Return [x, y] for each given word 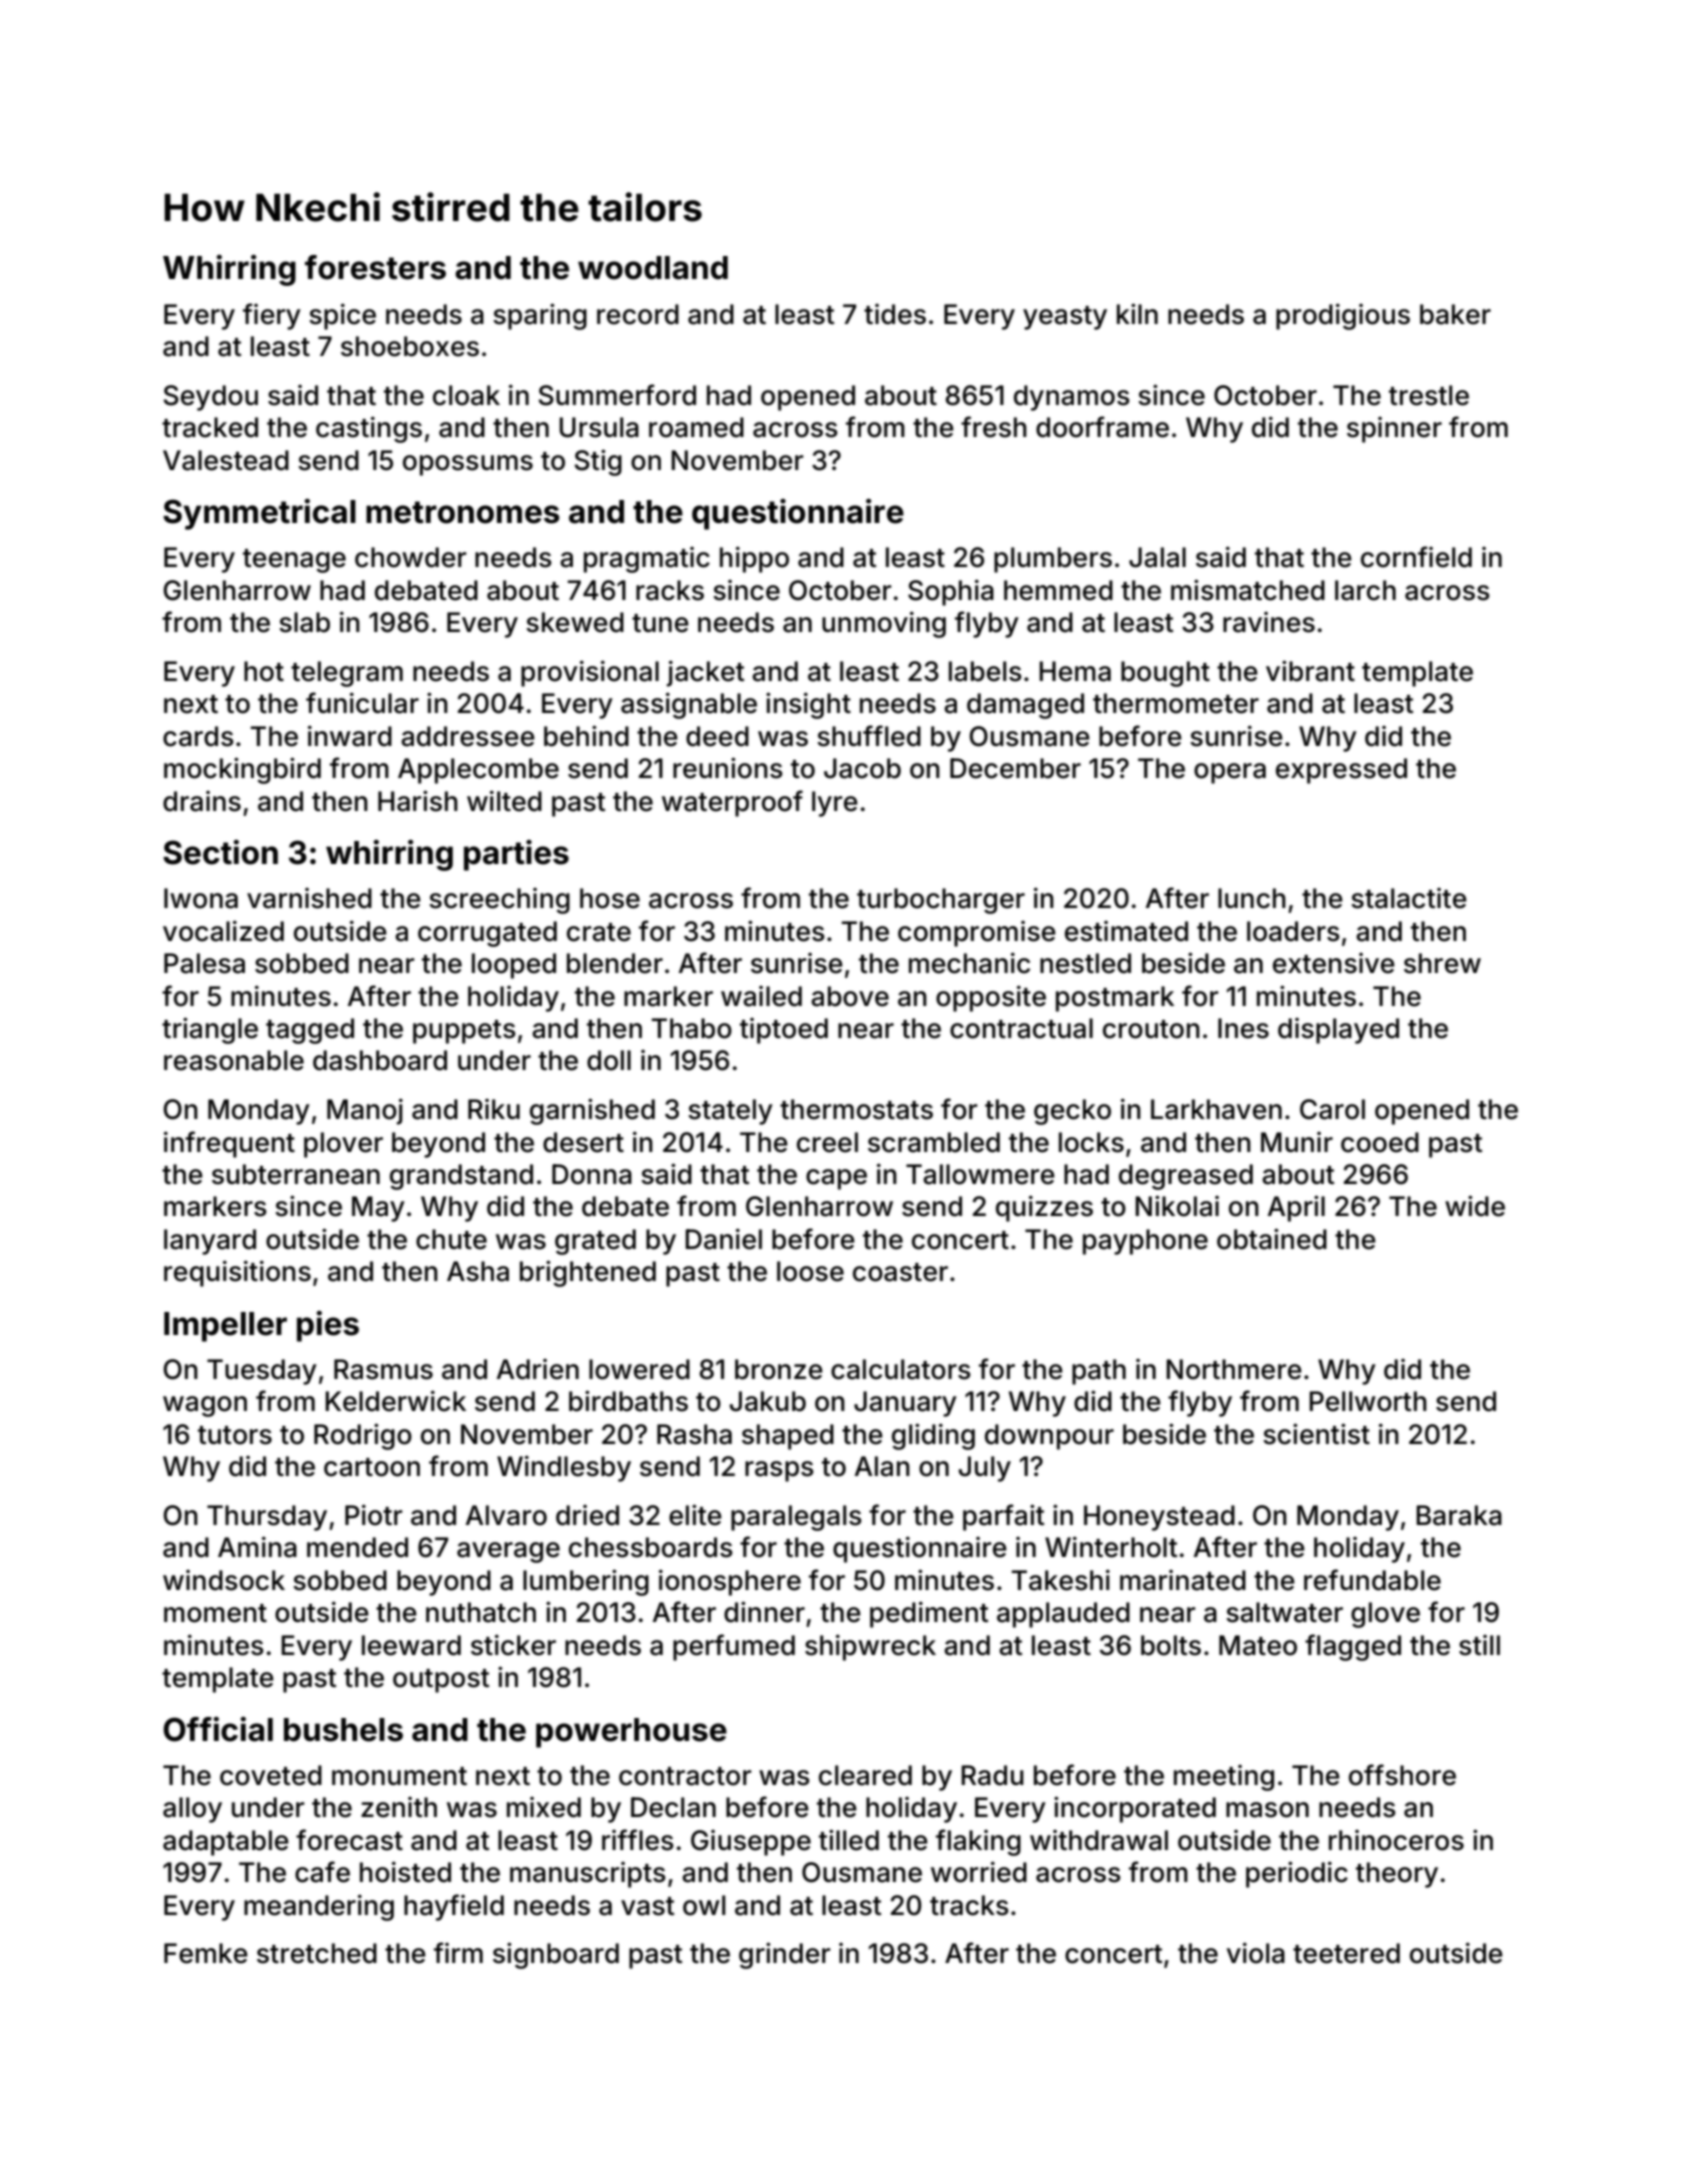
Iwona [201, 898]
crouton [1151, 1029]
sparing [540, 316]
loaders [1293, 931]
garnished [592, 1111]
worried [979, 1872]
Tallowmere [980, 1174]
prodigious [1343, 317]
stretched [317, 1953]
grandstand [461, 1177]
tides [895, 314]
